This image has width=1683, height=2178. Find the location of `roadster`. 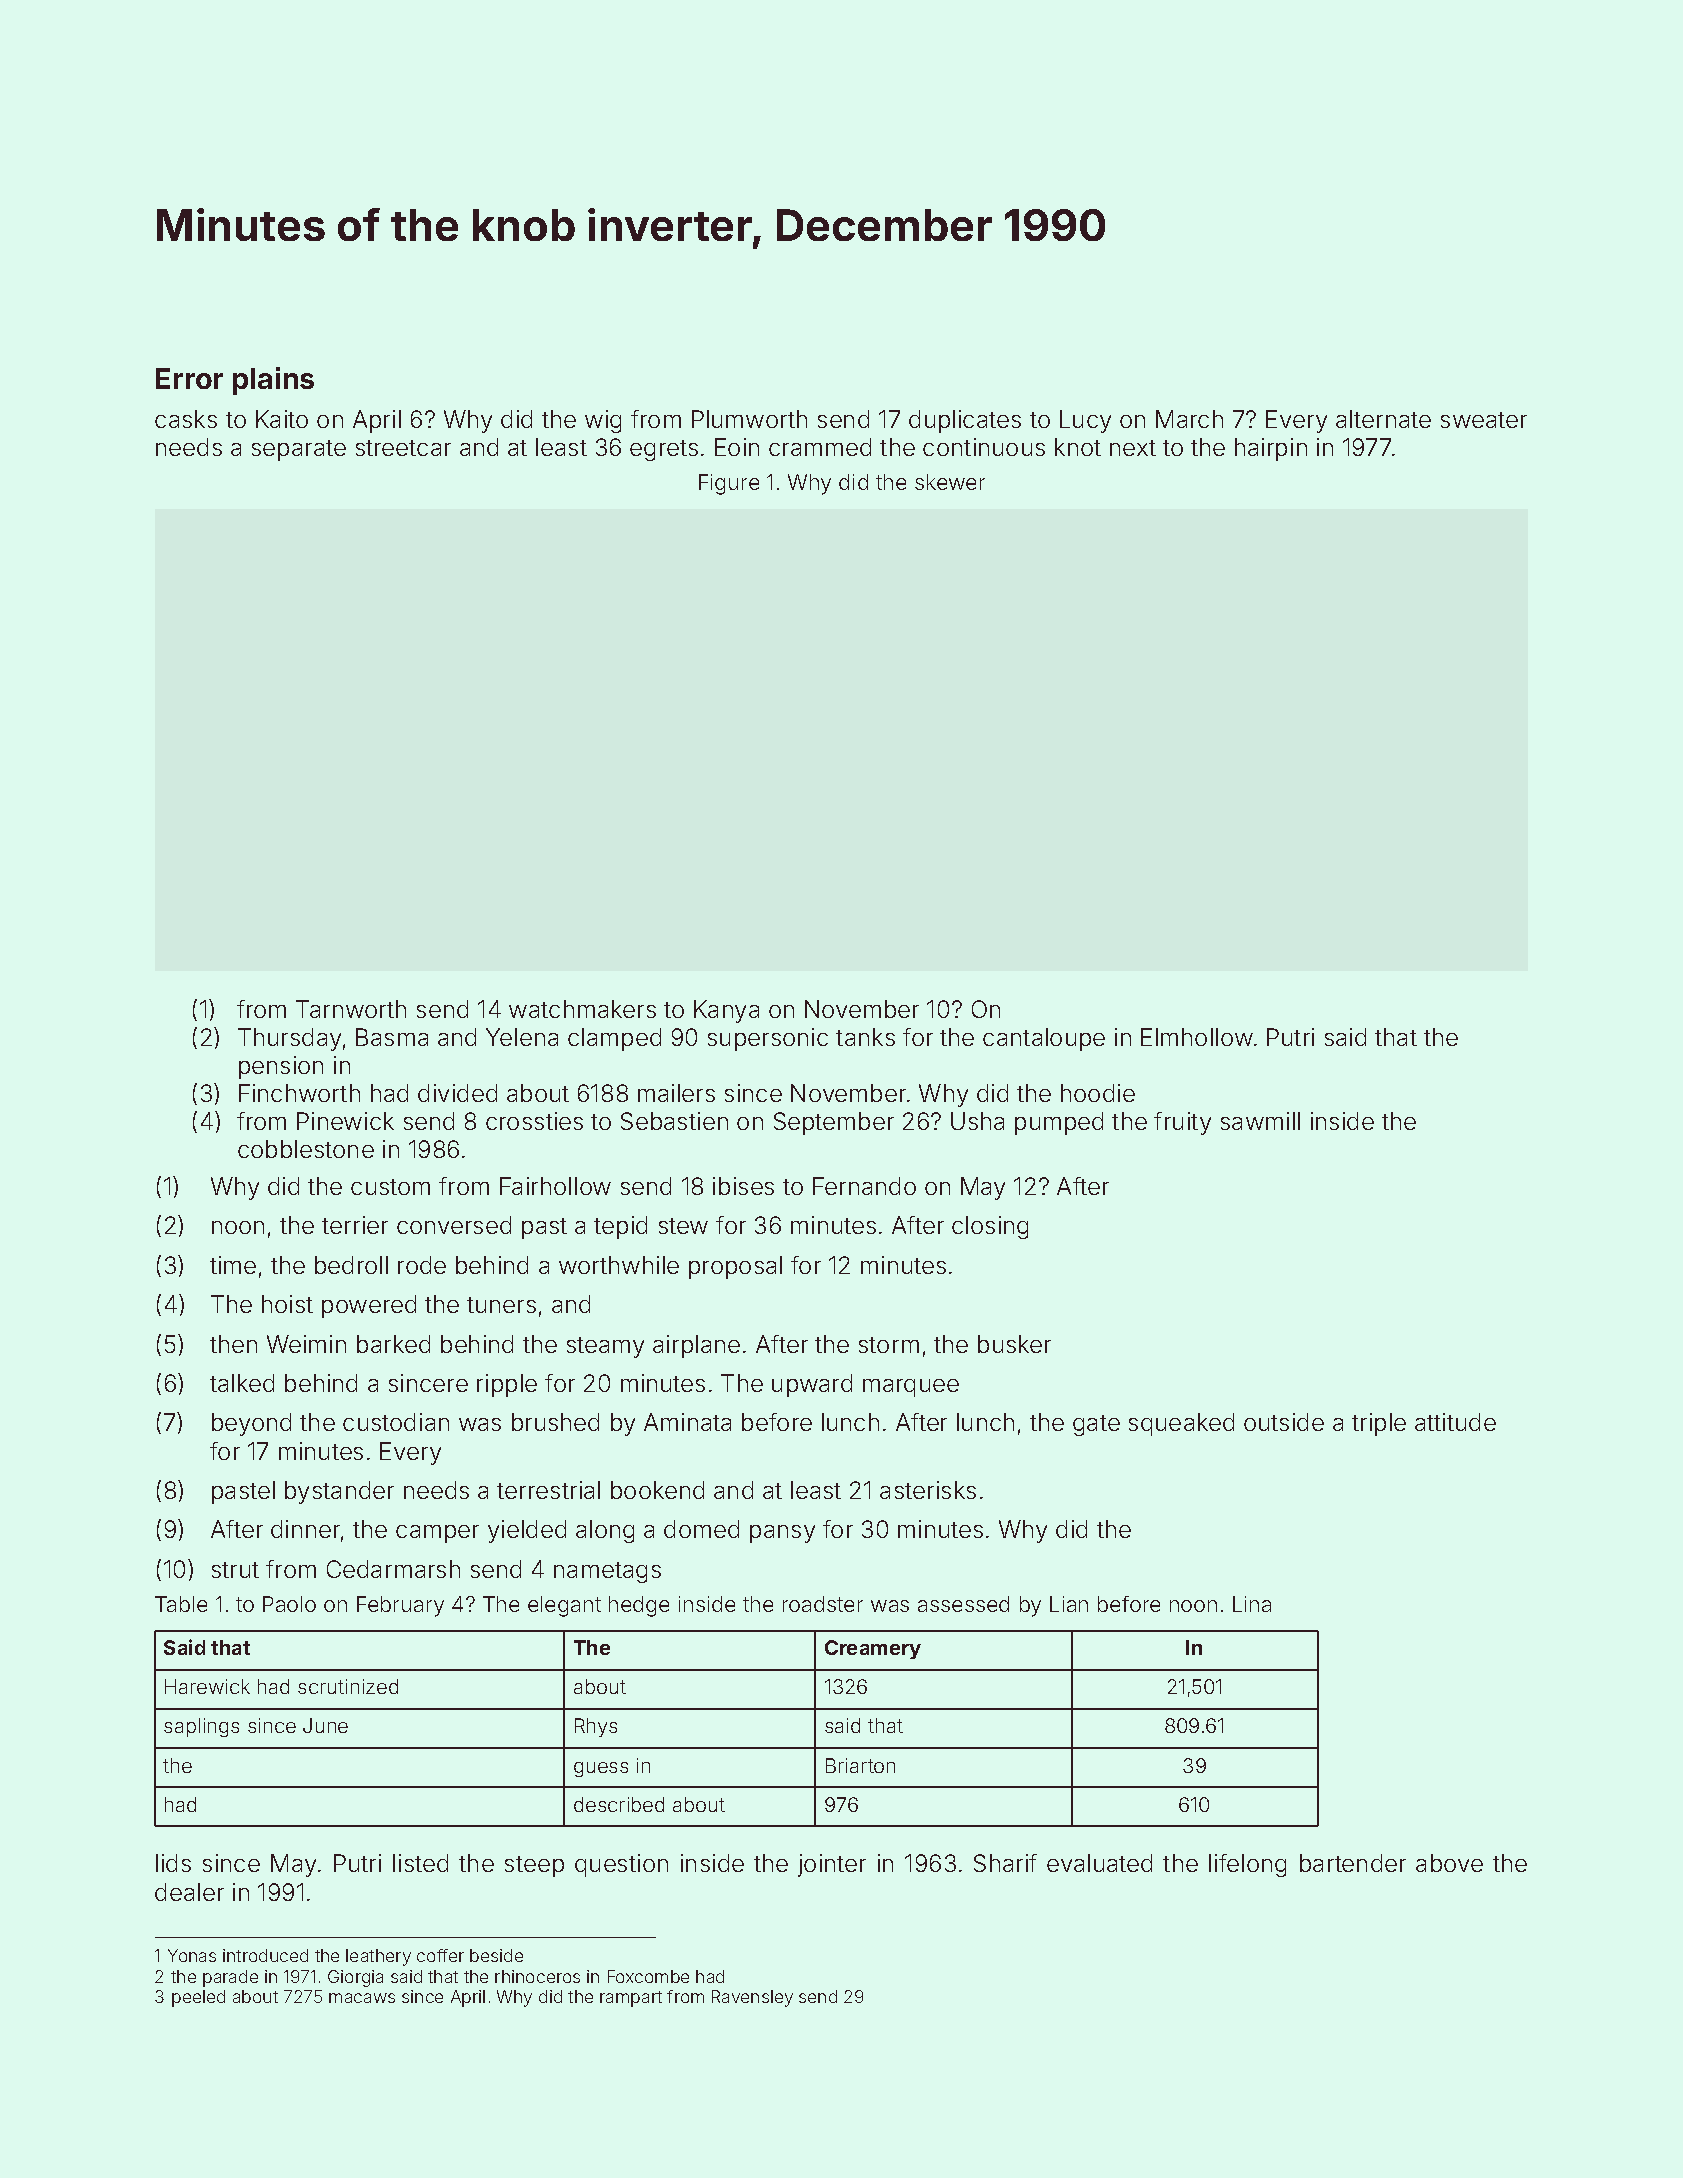

roadster is located at coordinates (823, 1604).
